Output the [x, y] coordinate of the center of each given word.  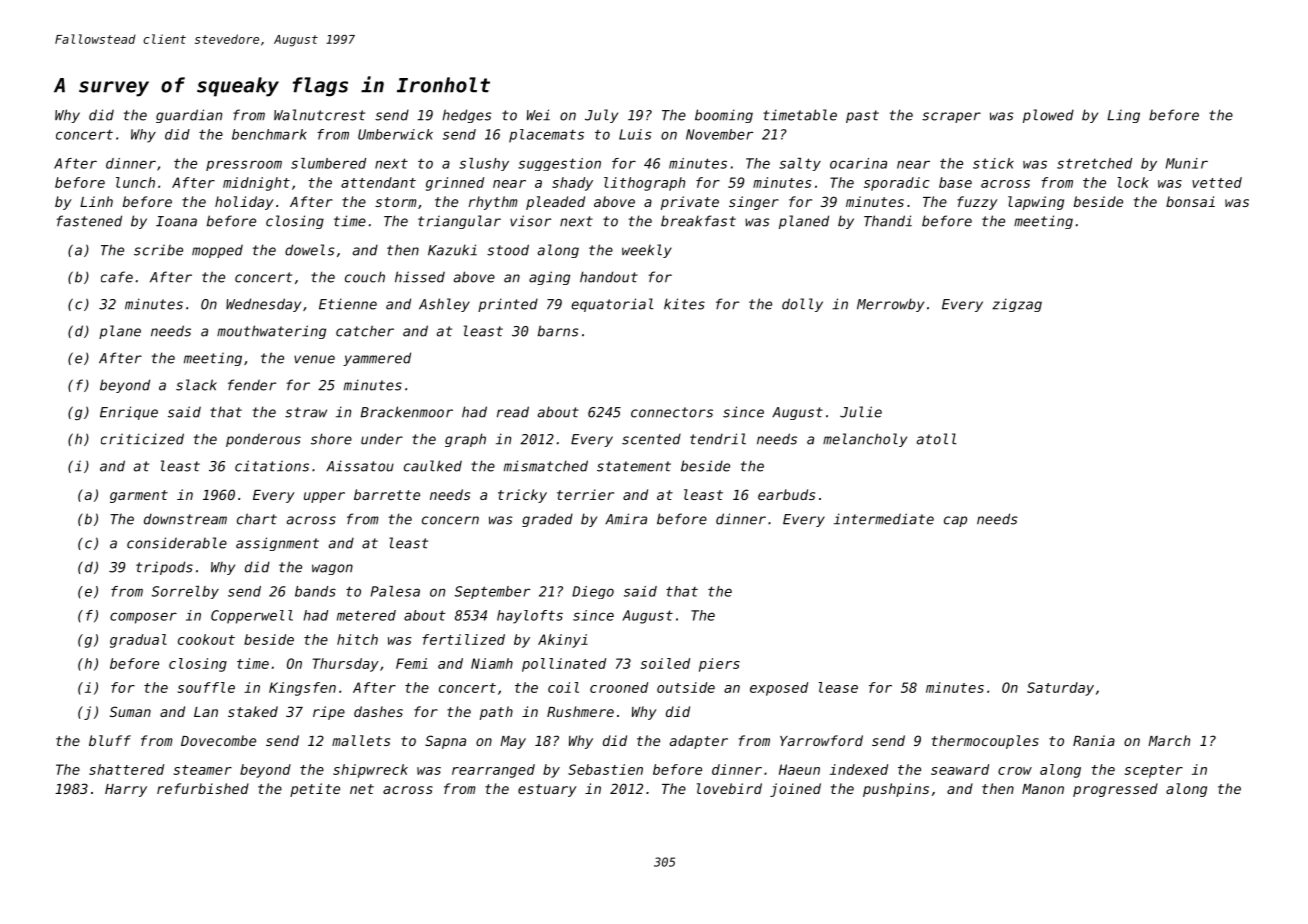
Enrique [129, 413]
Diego [593, 592]
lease [838, 687]
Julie [861, 412]
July [601, 116]
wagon [332, 569]
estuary [547, 790]
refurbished [203, 788]
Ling [1123, 116]
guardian [189, 116]
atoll [937, 439]
